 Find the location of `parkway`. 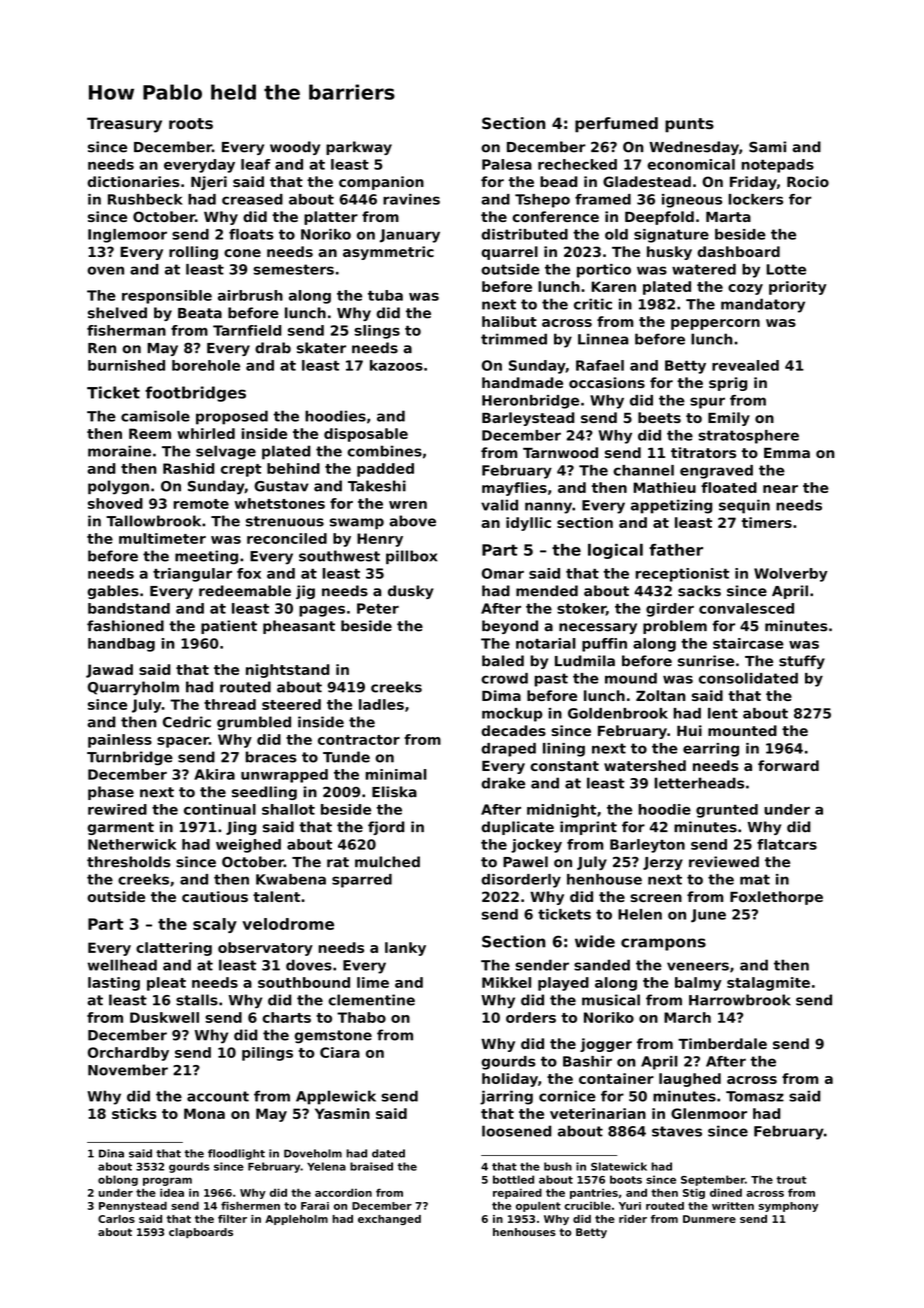

parkway is located at coordinates (359, 148).
